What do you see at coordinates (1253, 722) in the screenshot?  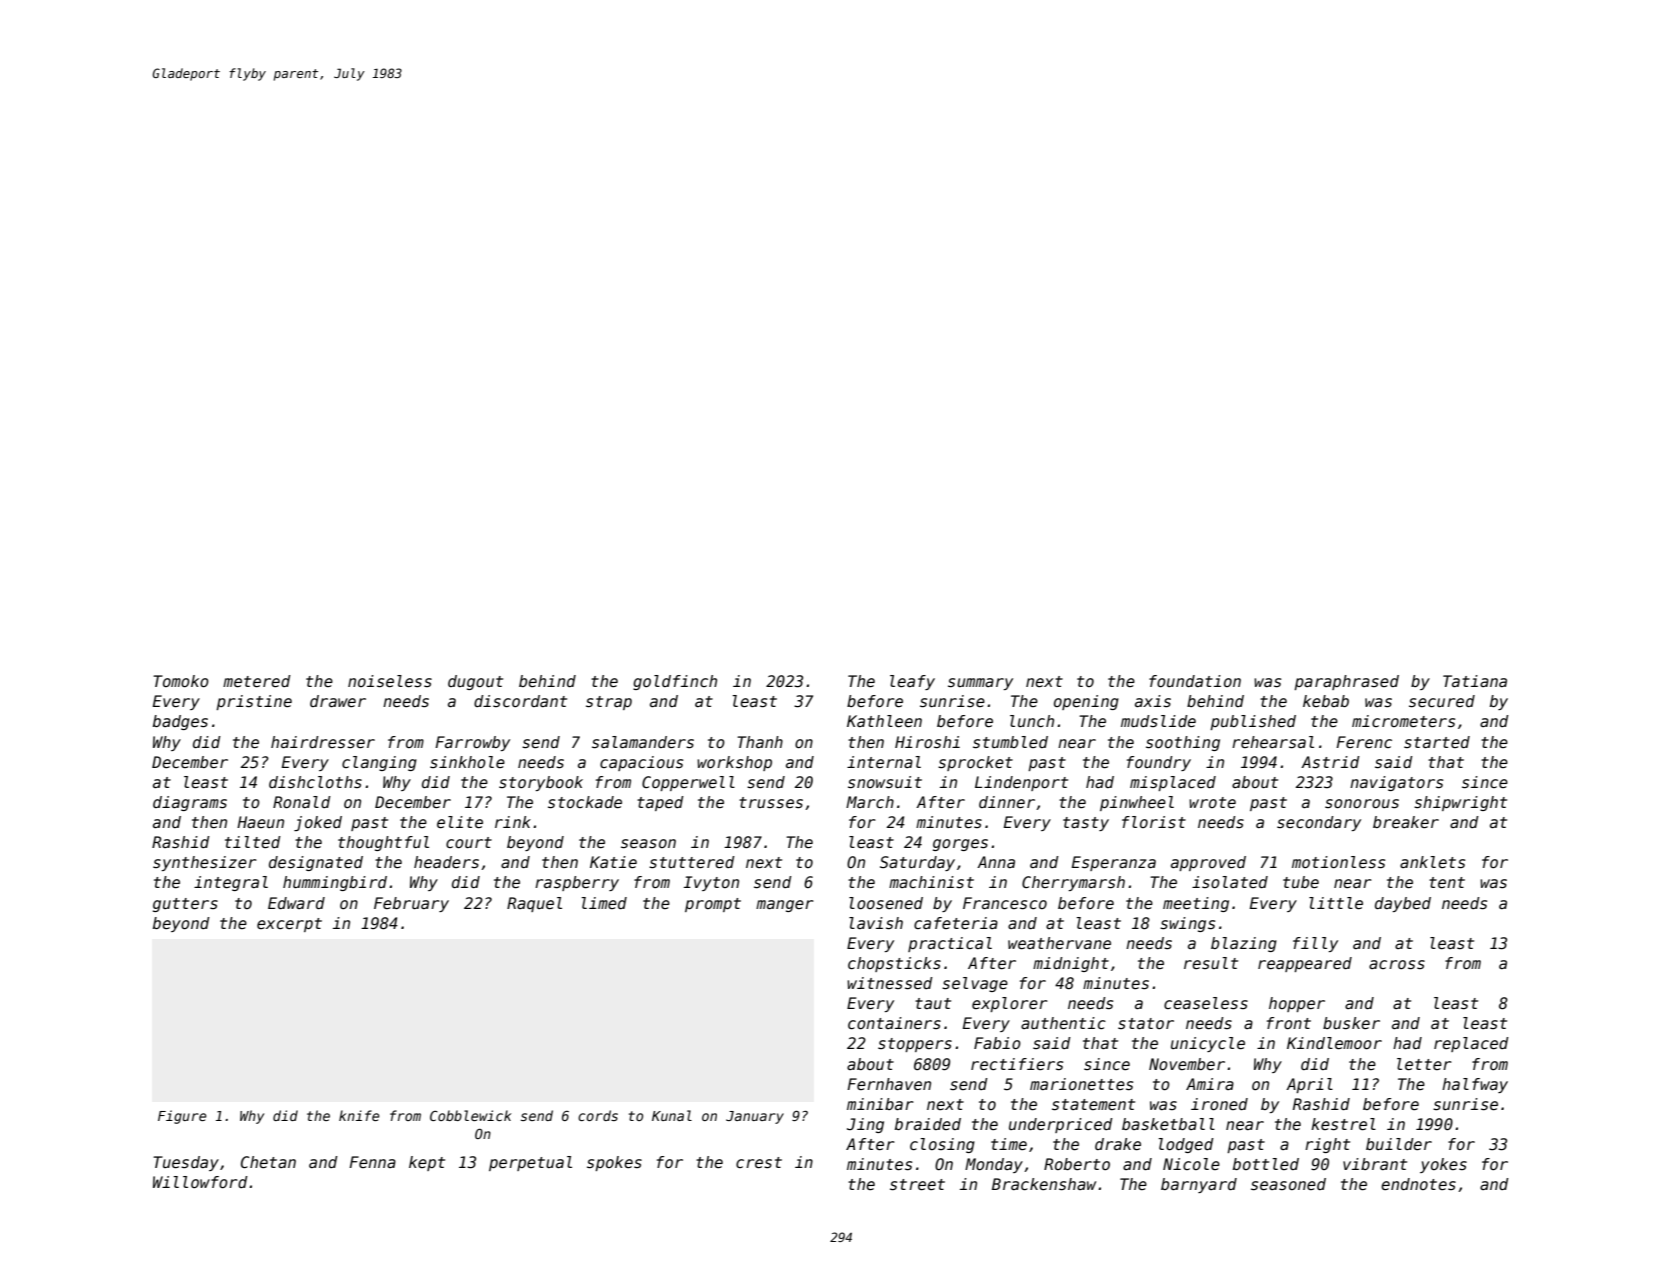 I see `published` at bounding box center [1253, 722].
